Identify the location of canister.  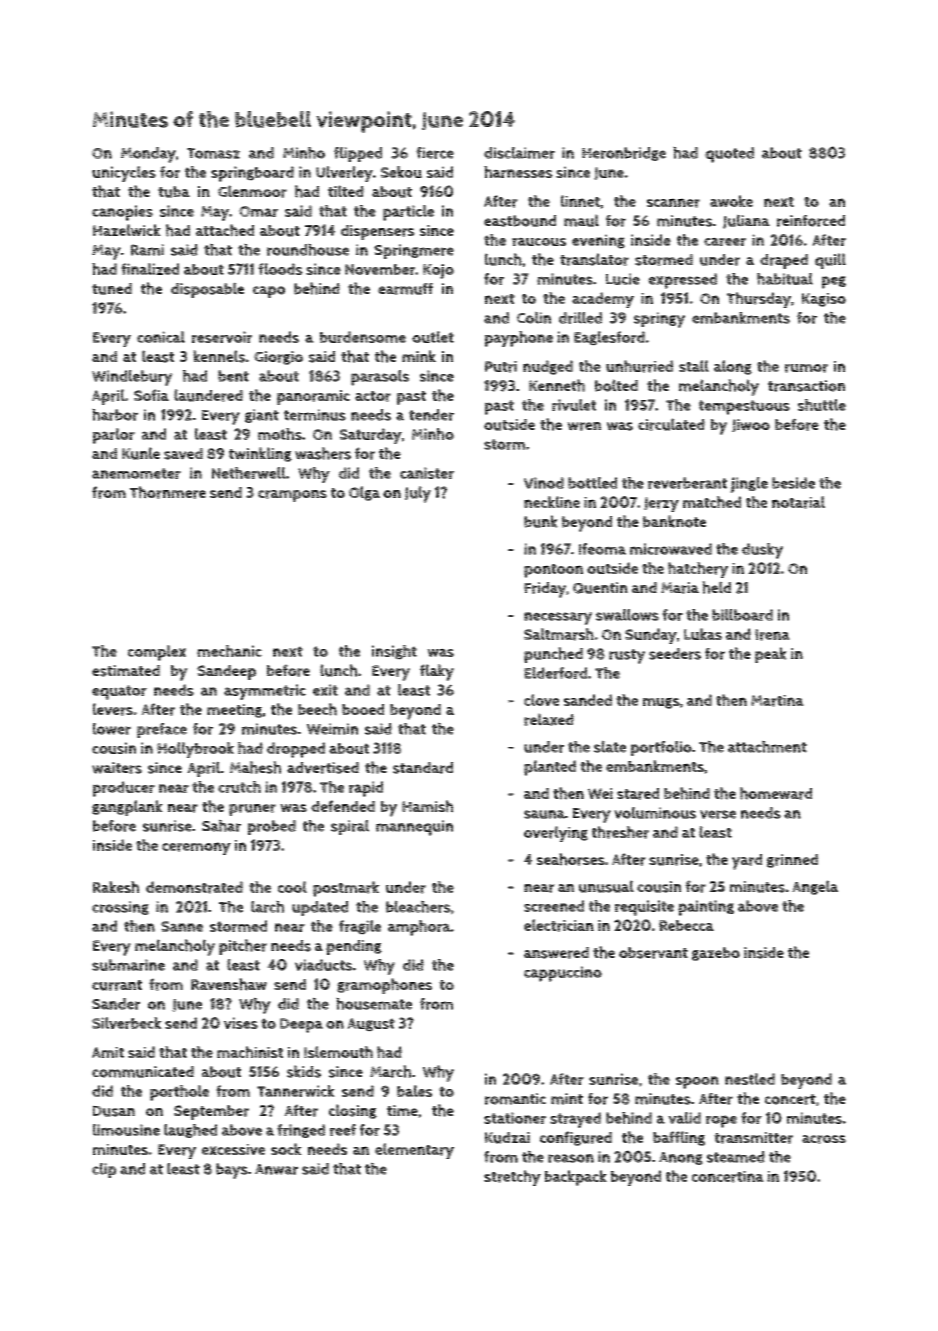
(427, 473).
